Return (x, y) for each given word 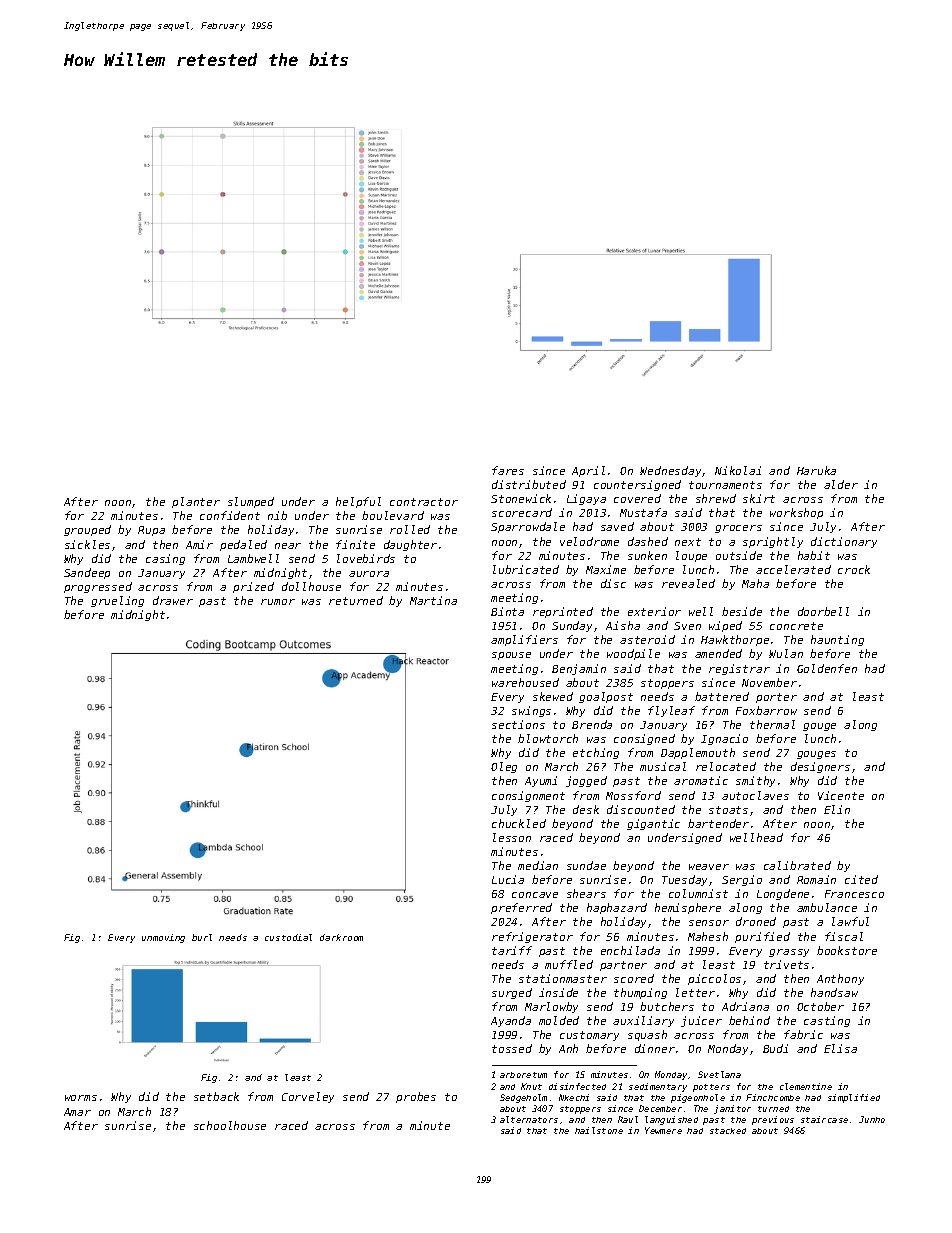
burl (202, 937)
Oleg (504, 767)
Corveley (308, 1097)
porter (776, 698)
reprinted (563, 612)
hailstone (599, 1130)
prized (253, 587)
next (688, 542)
